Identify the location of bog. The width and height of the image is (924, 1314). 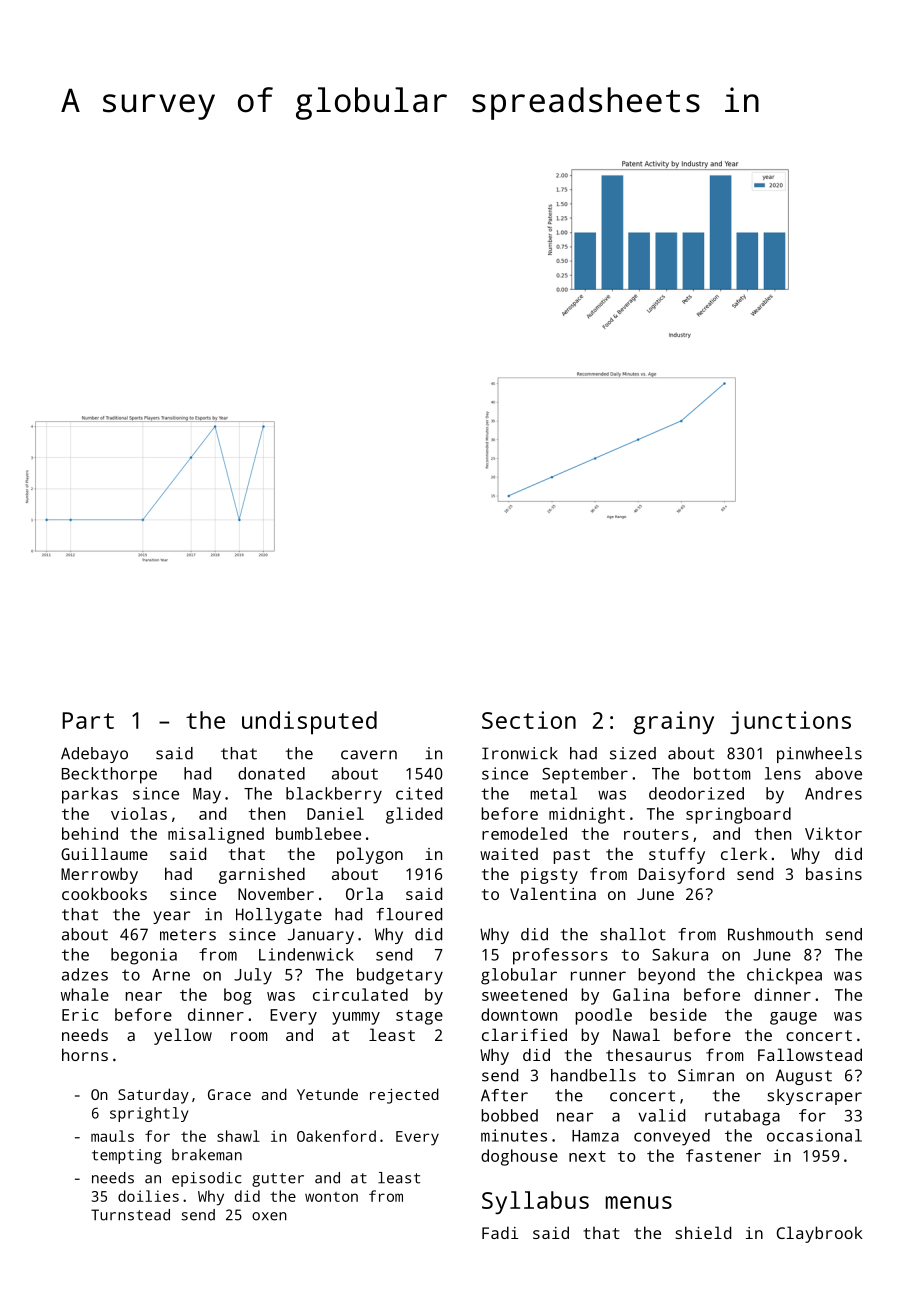
(238, 996).
